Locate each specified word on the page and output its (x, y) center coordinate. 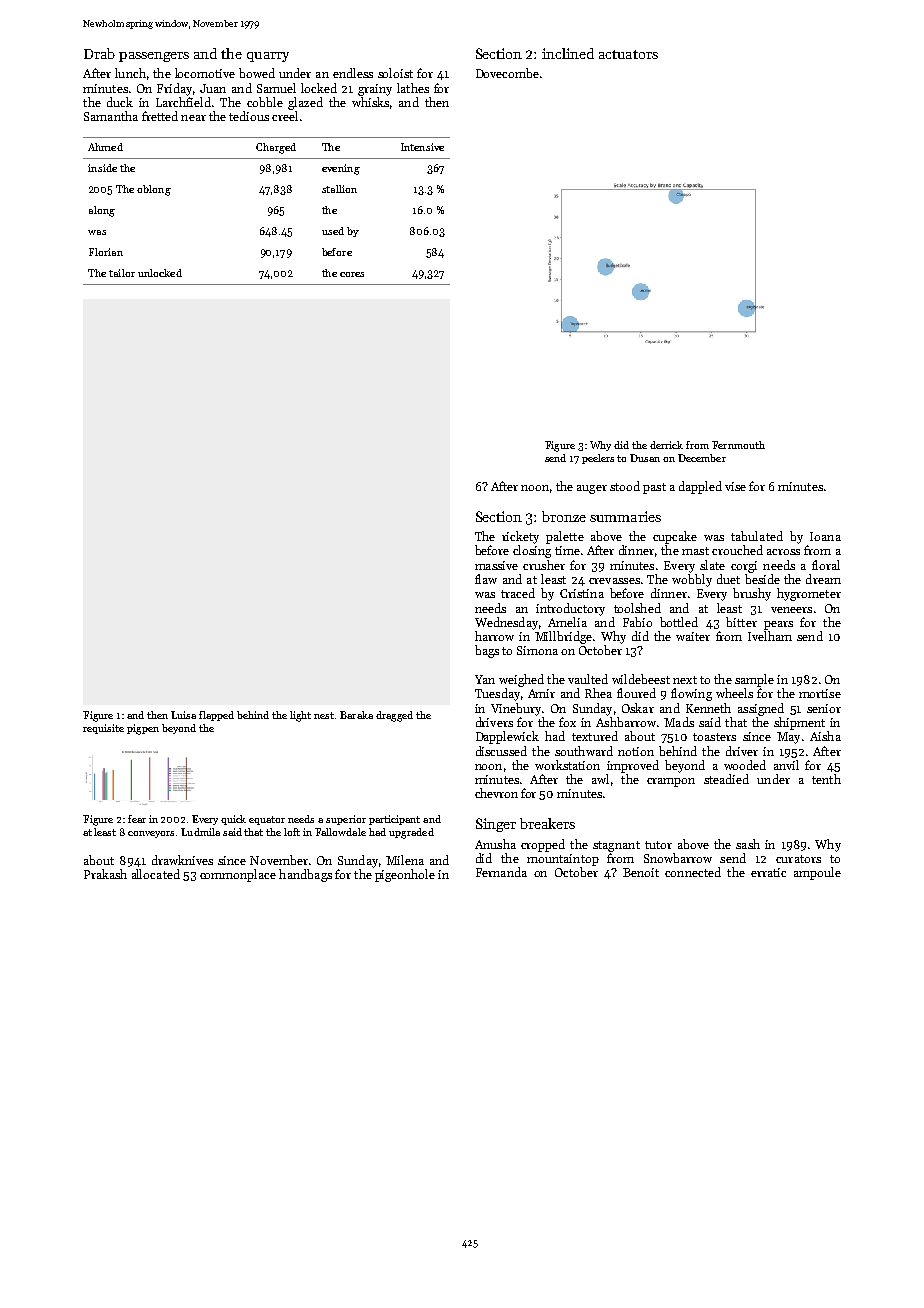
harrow (494, 636)
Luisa (183, 715)
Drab (99, 53)
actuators (628, 54)
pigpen (143, 729)
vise (735, 486)
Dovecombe (507, 73)
